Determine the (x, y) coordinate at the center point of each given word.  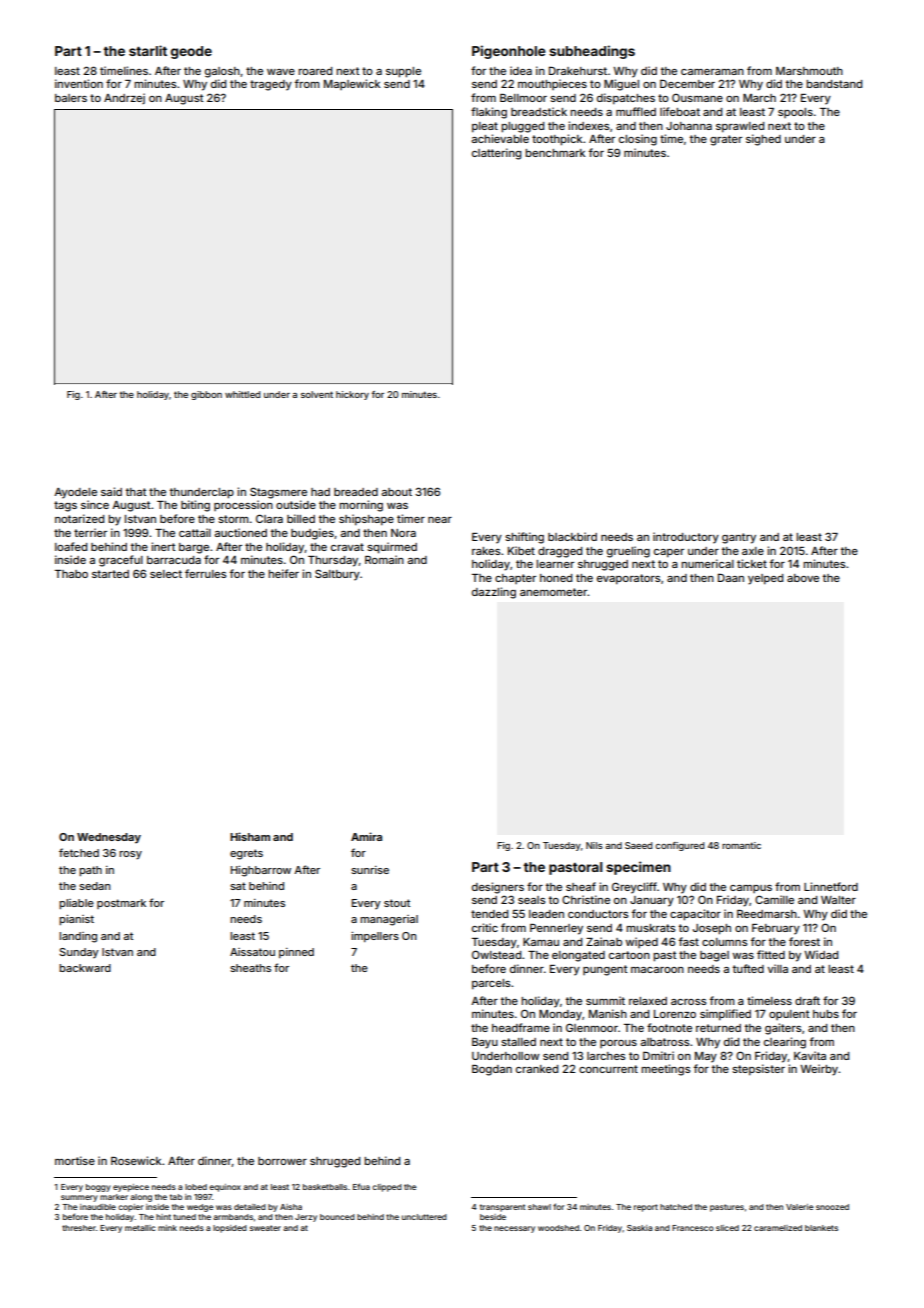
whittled (242, 394)
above (803, 578)
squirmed (392, 548)
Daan (731, 577)
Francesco (693, 1228)
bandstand (834, 84)
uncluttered (424, 1217)
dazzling (494, 593)
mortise (75, 1160)
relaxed (648, 1001)
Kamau (541, 942)
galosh (222, 72)
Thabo (71, 574)
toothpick (557, 140)
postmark (121, 904)
